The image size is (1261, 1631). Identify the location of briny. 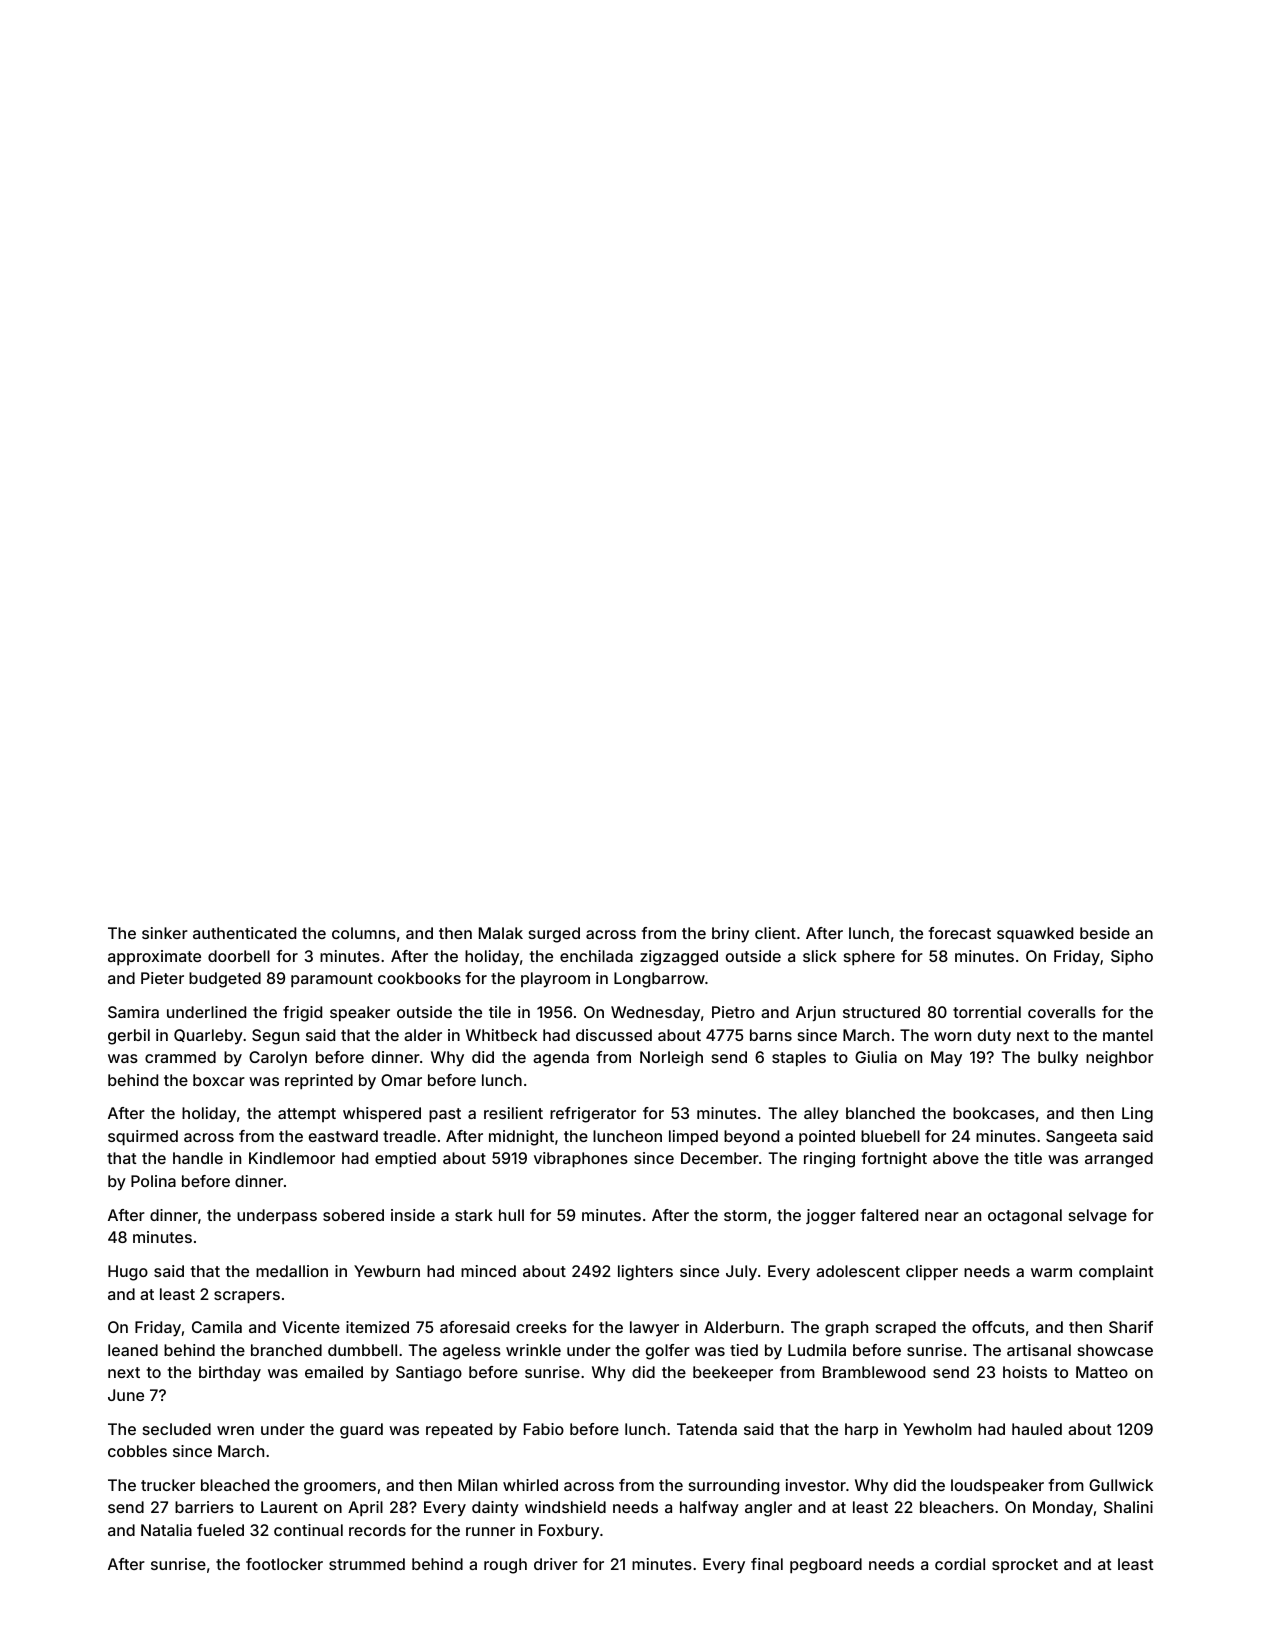
(730, 935).
